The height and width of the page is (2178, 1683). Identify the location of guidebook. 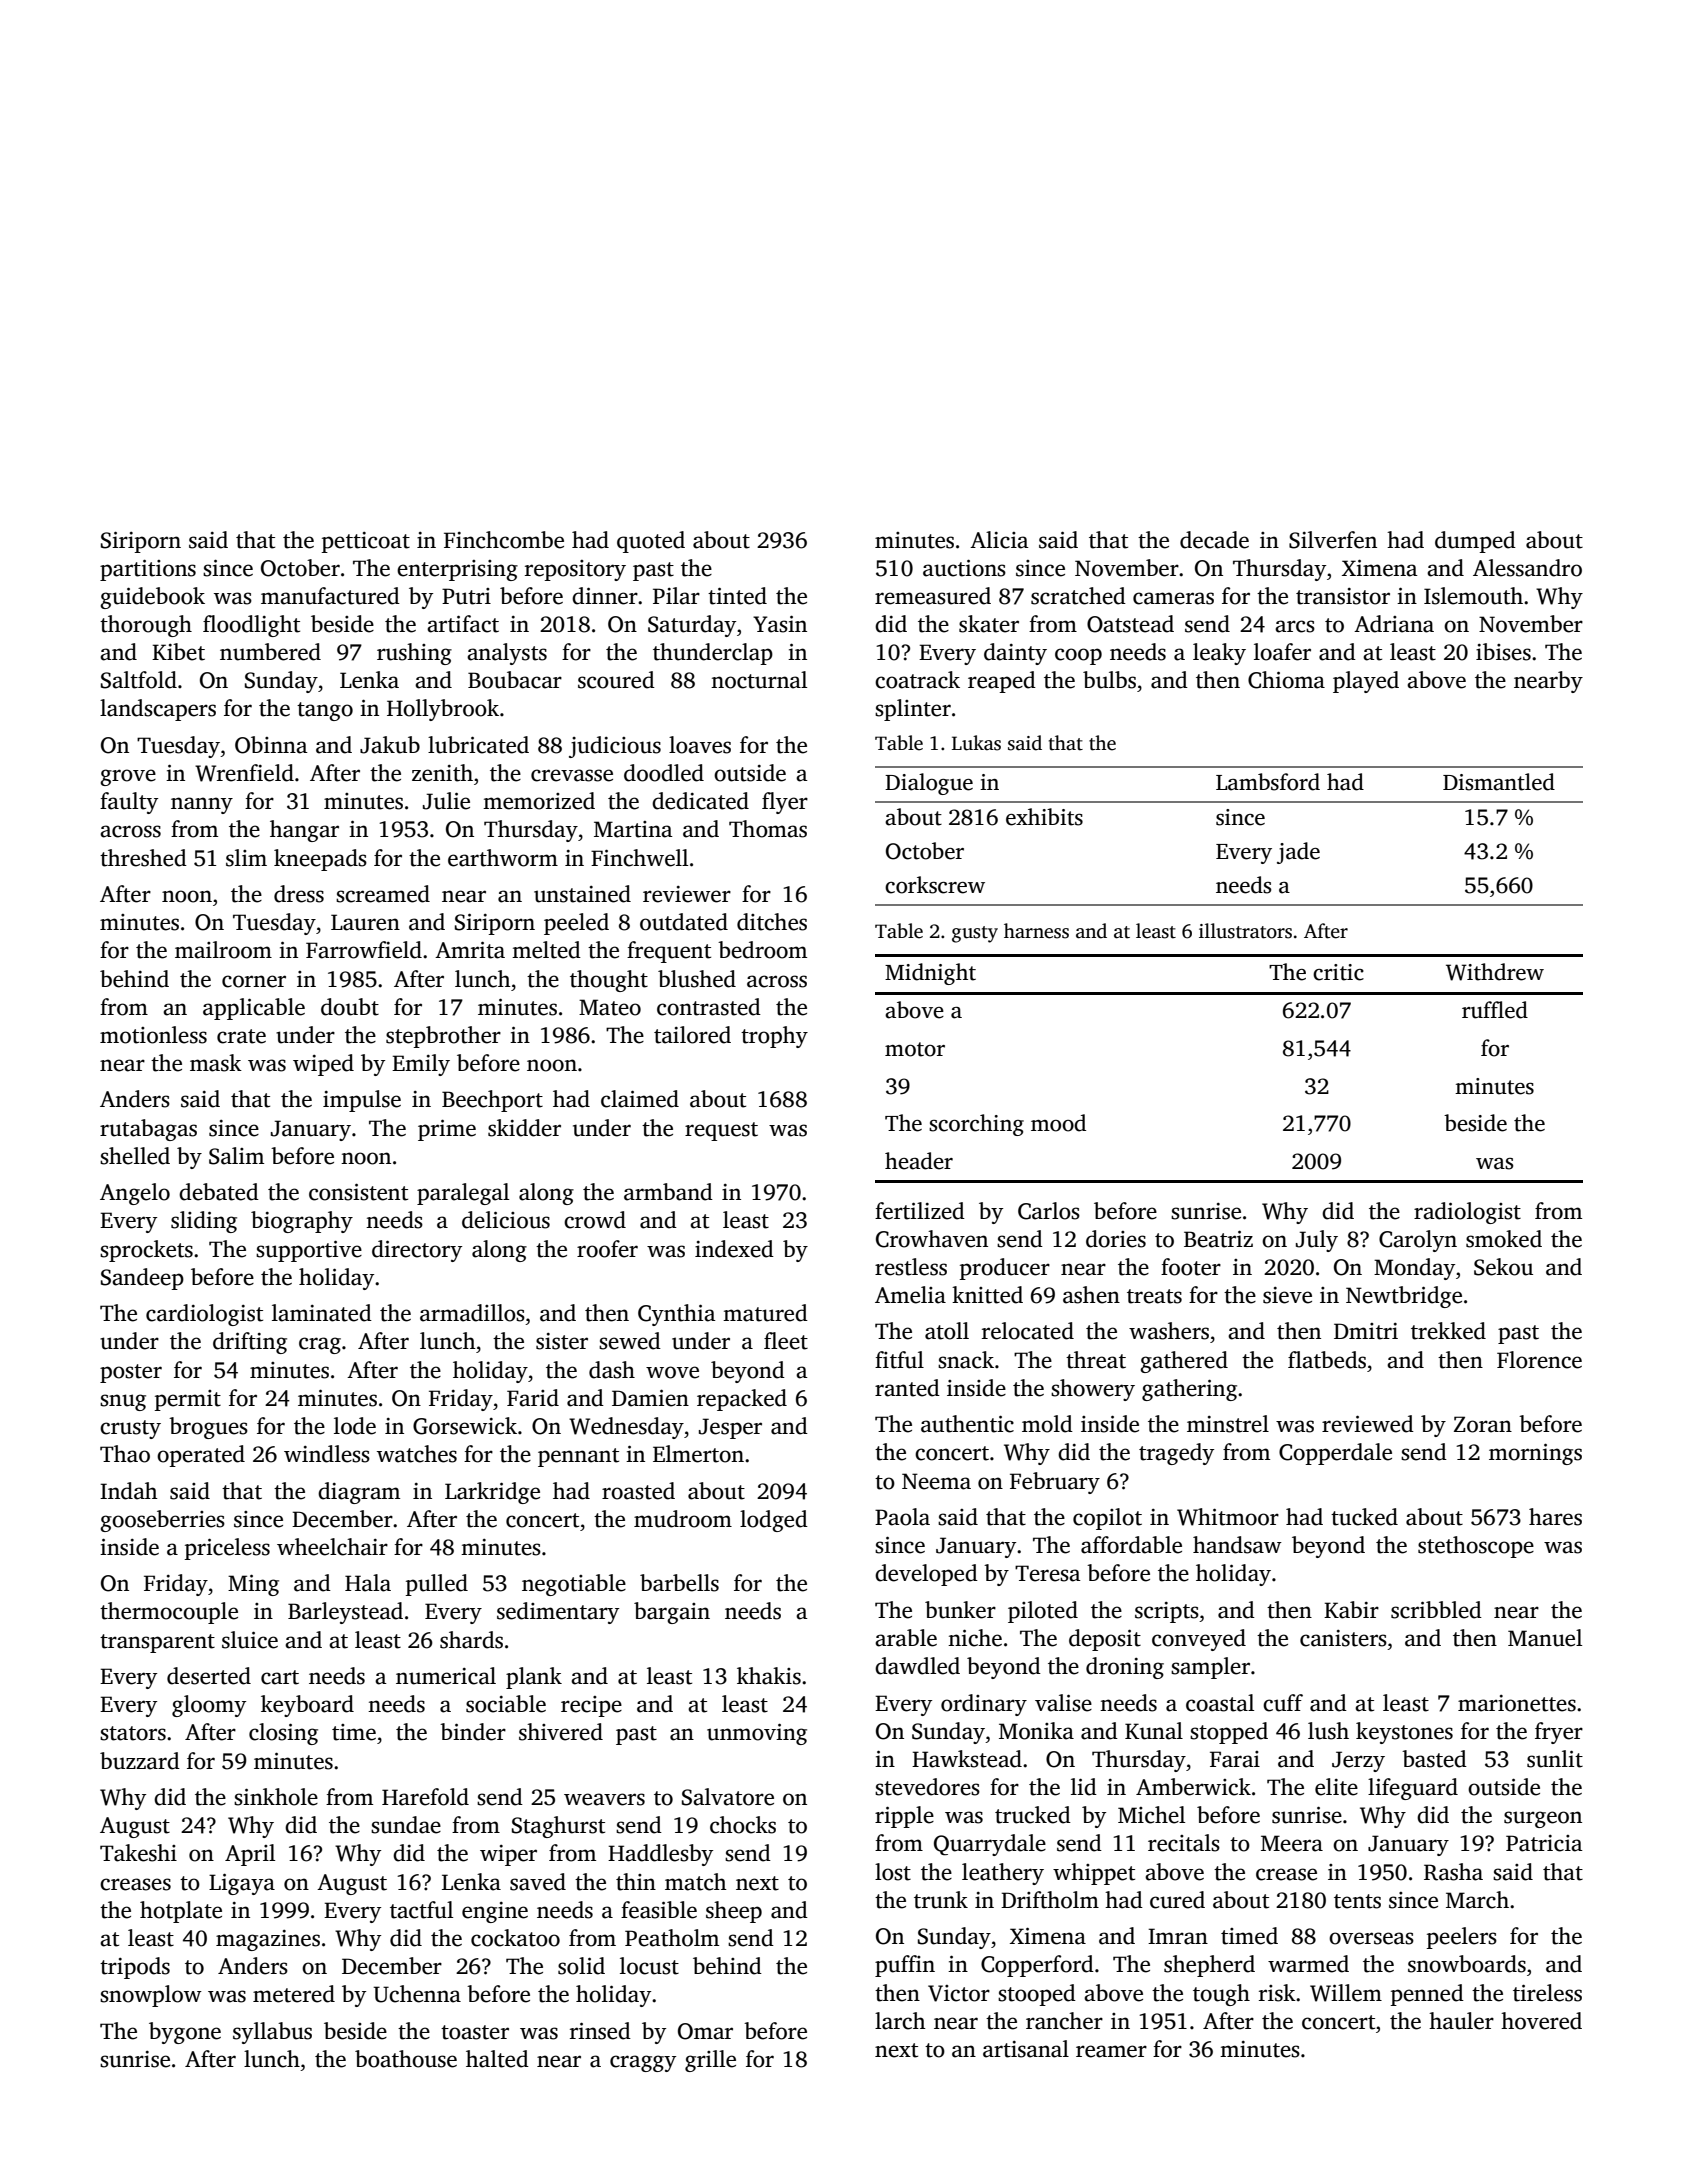
(152, 598).
